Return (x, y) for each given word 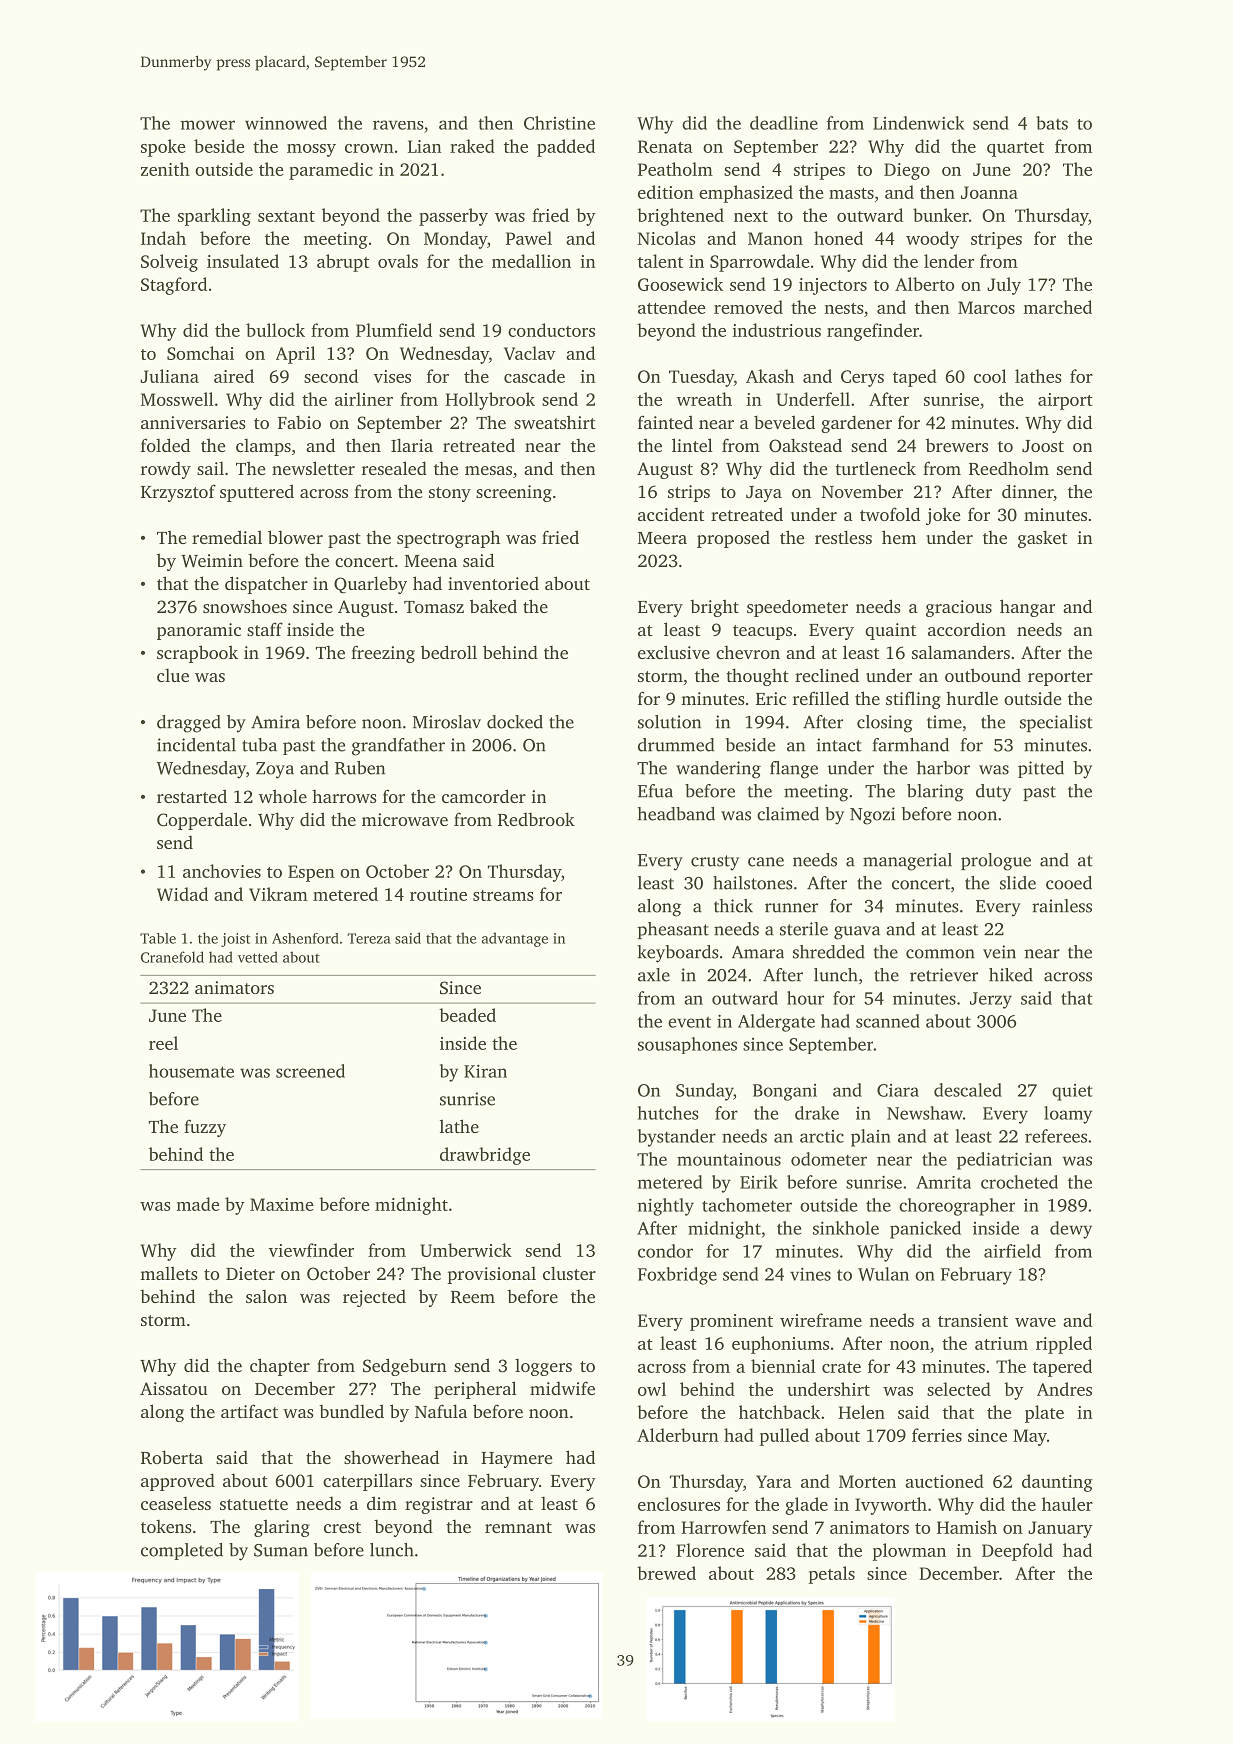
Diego (907, 171)
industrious (776, 330)
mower (208, 125)
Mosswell (177, 399)
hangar (1027, 608)
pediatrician (1004, 1161)
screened (310, 1071)
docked (515, 722)
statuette (254, 1504)
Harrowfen (723, 1527)
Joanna (989, 192)
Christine (559, 123)
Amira (275, 722)
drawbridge (485, 1156)
